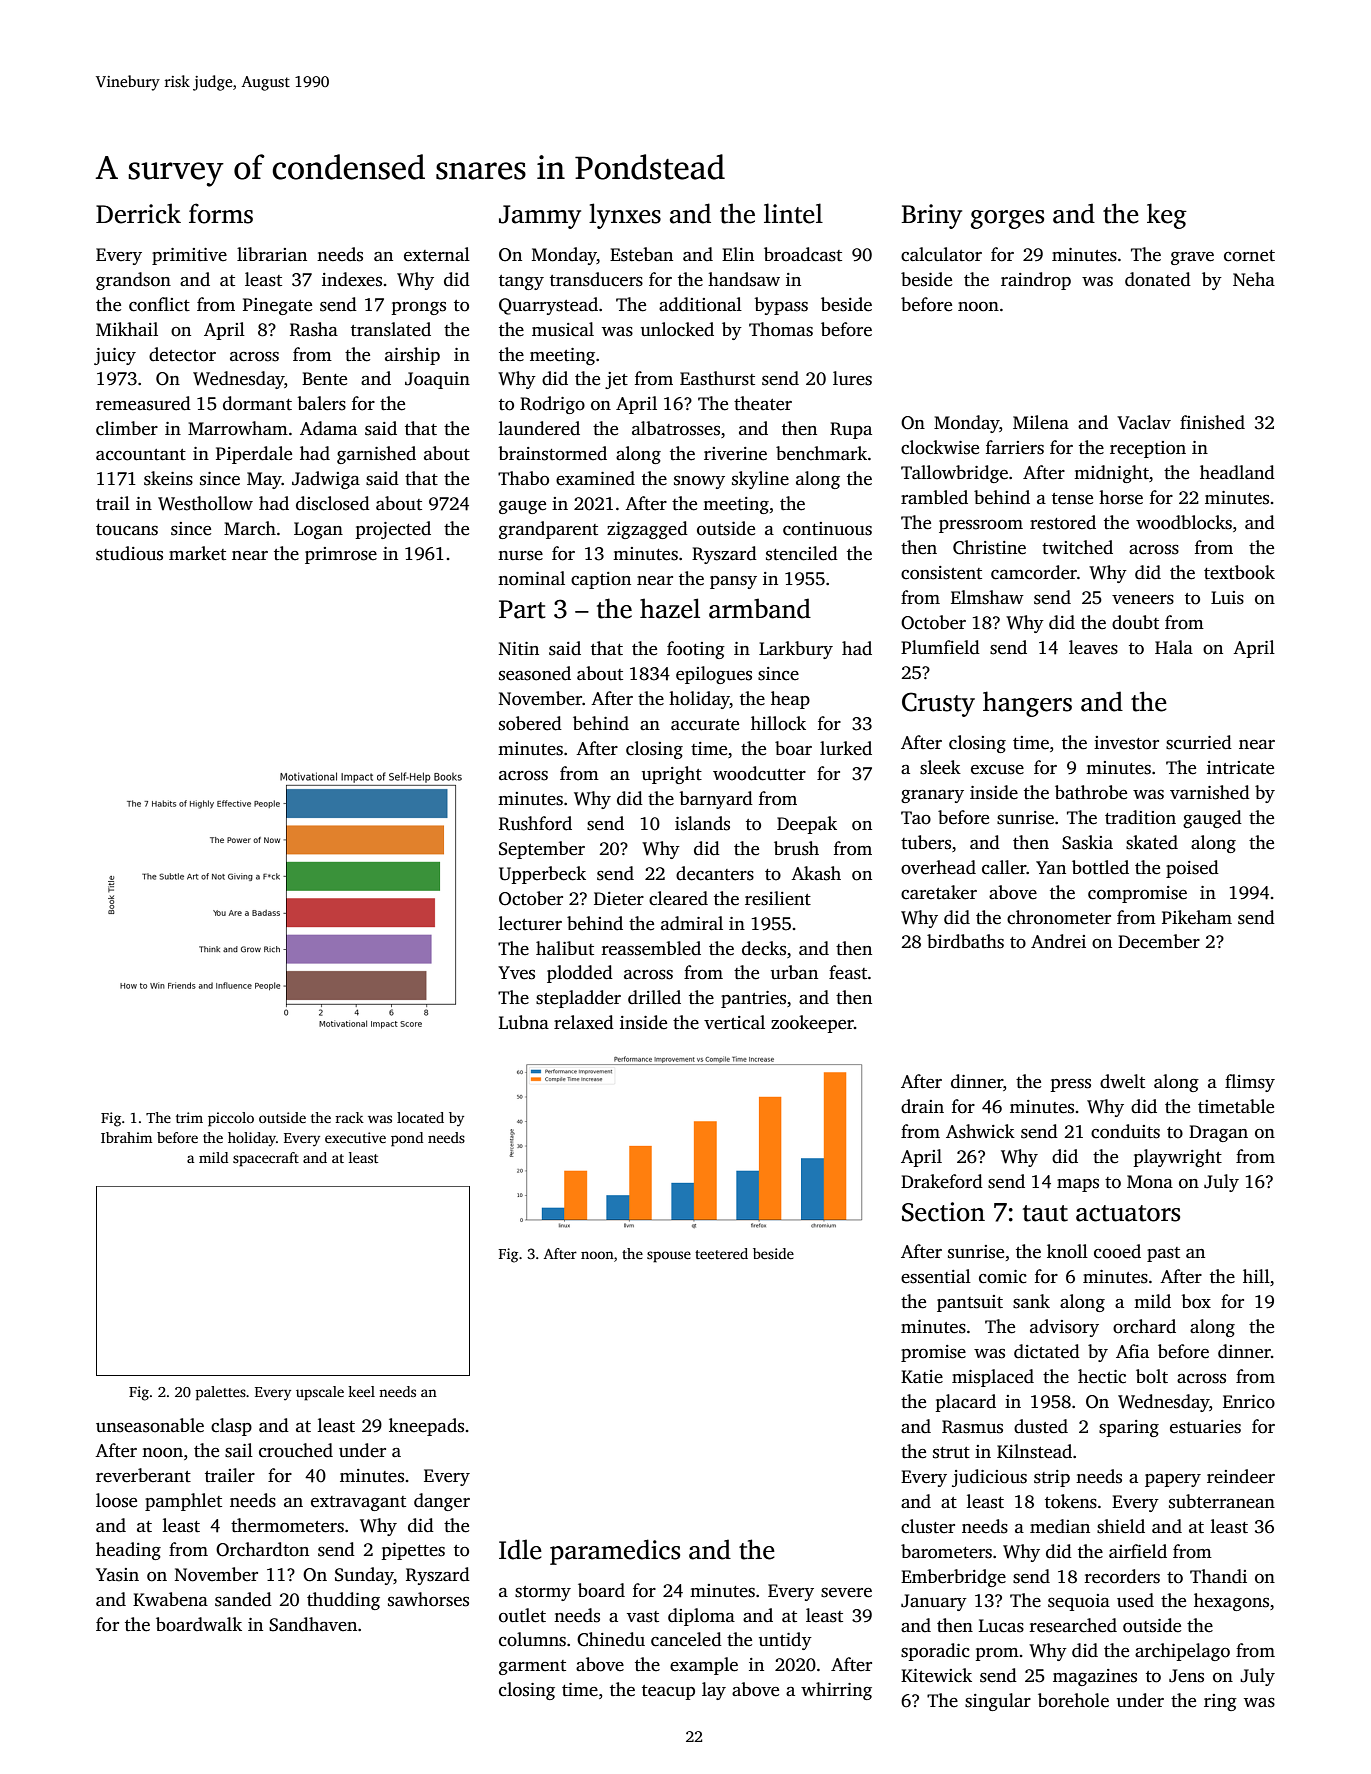 The height and width of the screenshot is (1774, 1371). What do you see at coordinates (138, 213) in the screenshot?
I see `Derrick` at bounding box center [138, 213].
